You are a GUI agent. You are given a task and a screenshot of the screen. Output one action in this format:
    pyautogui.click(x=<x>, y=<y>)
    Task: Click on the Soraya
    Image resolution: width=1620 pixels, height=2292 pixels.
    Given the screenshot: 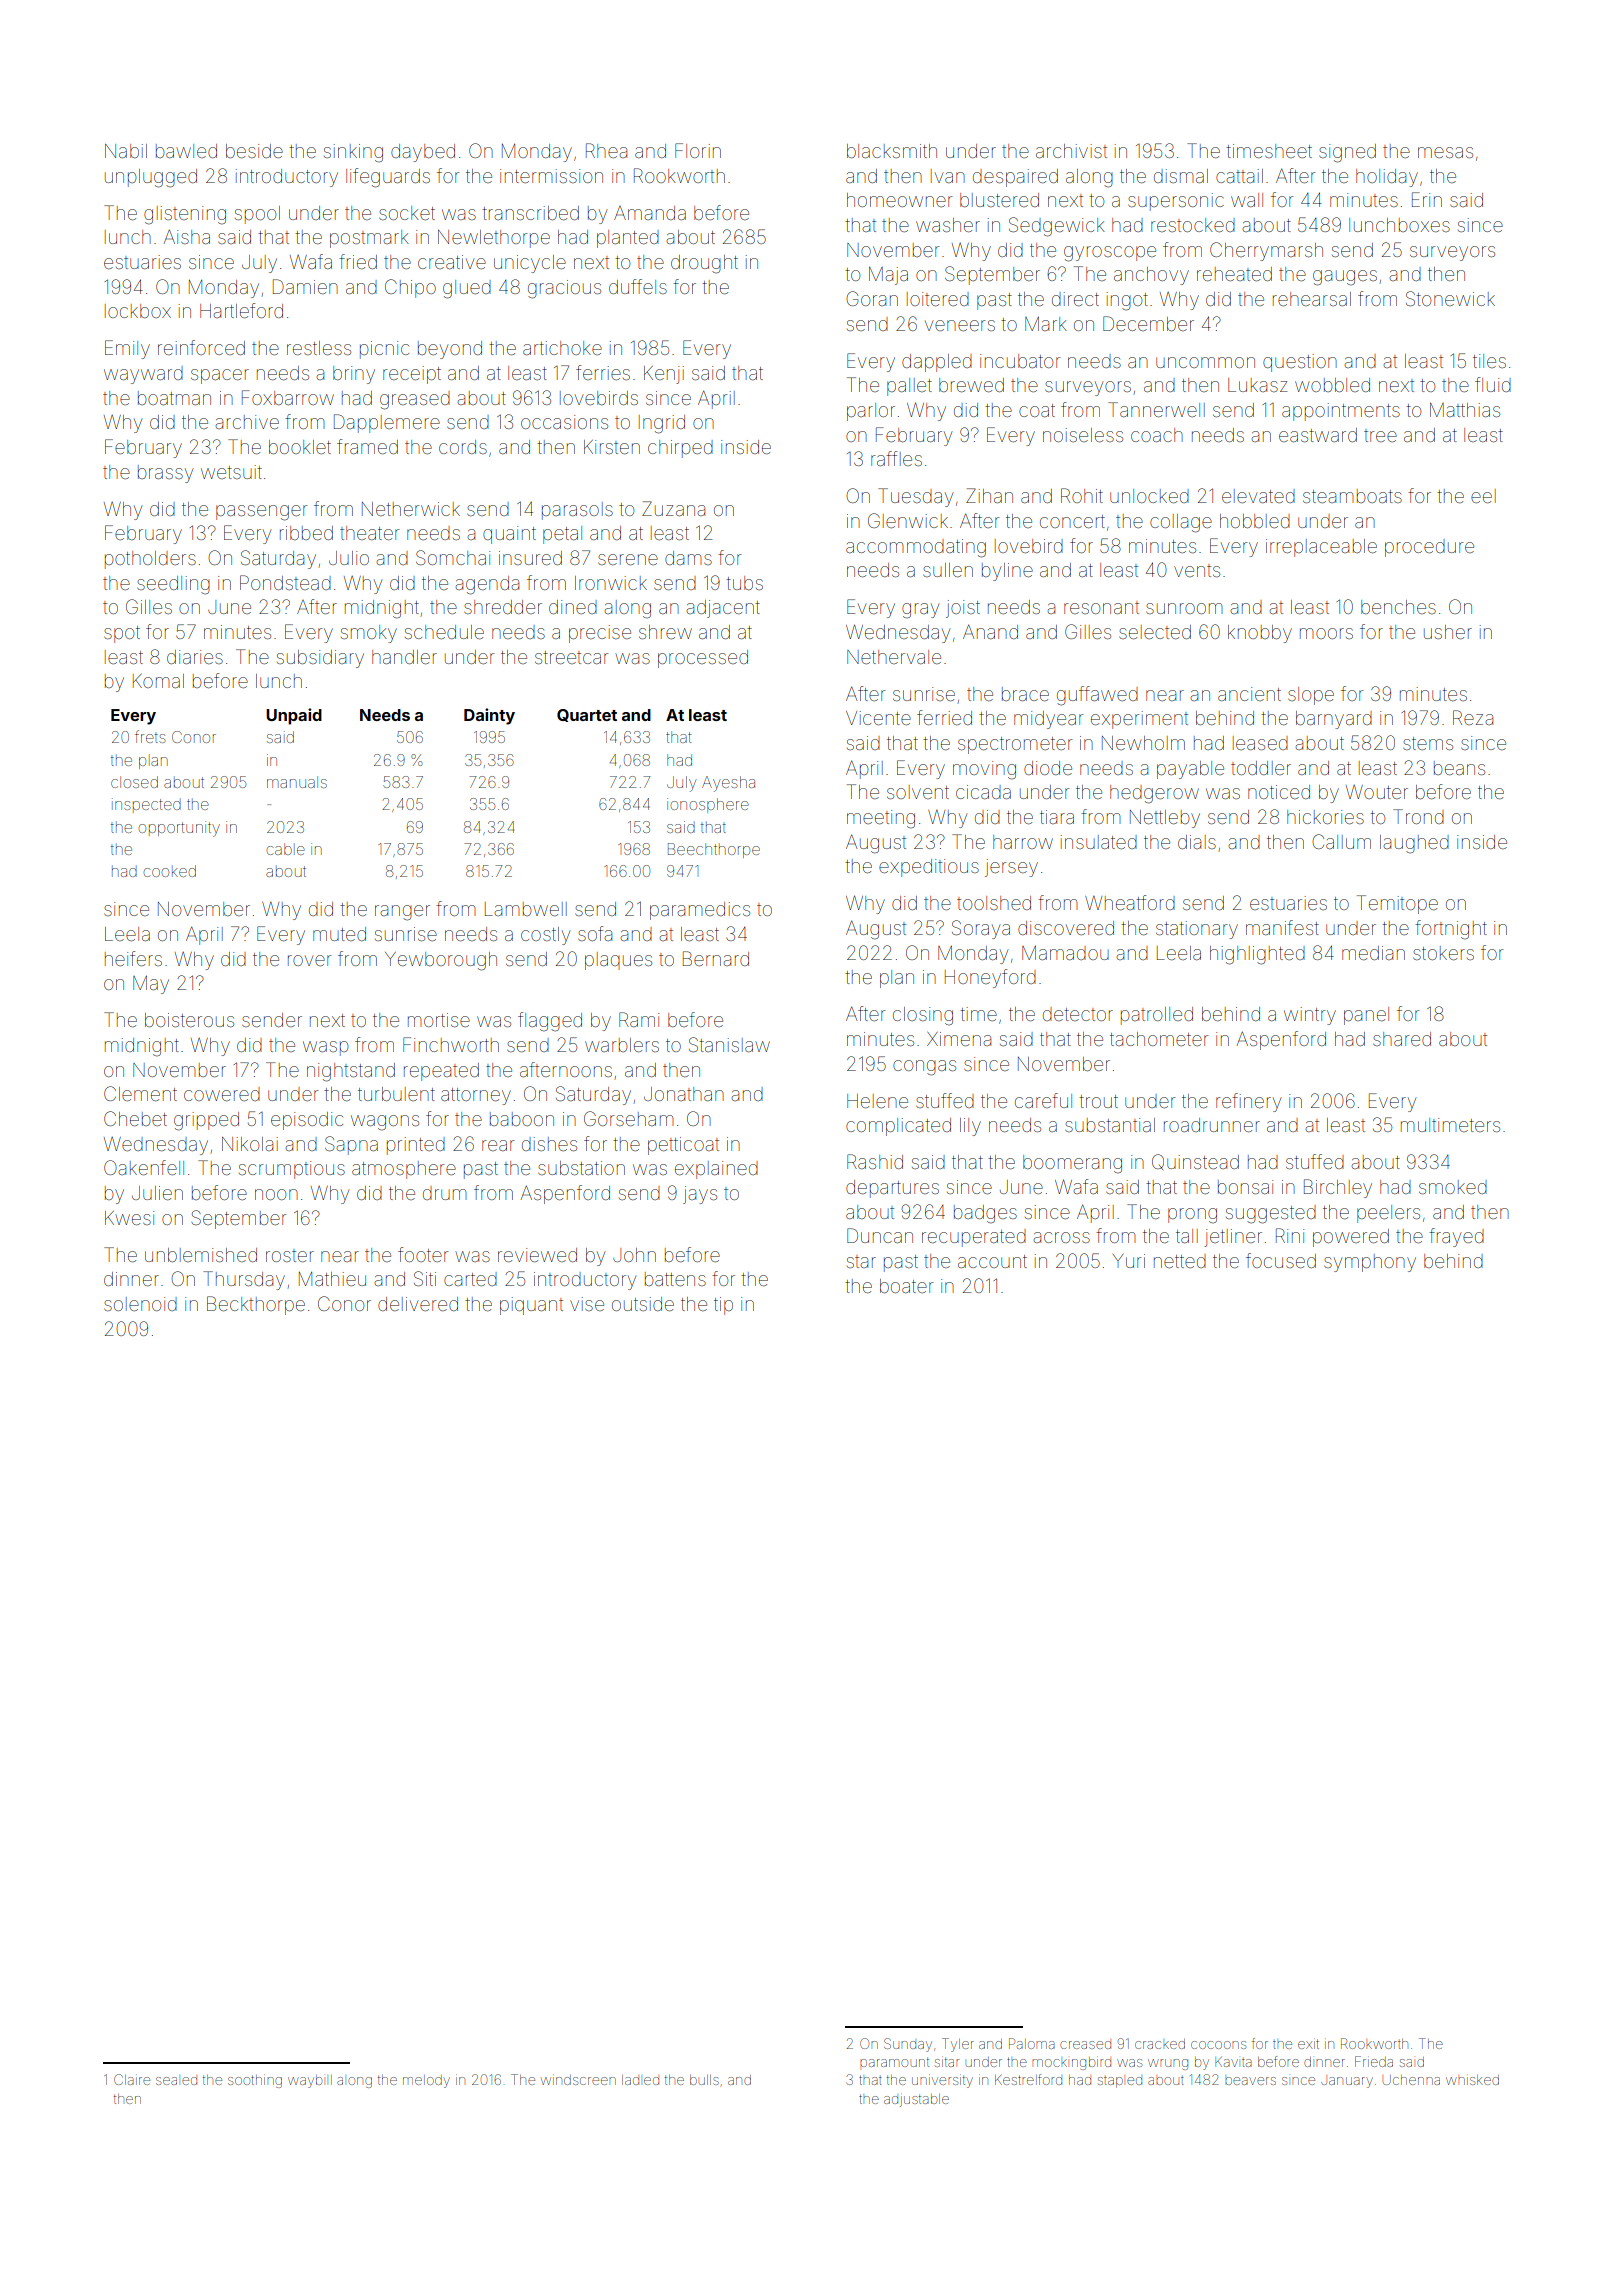 What is the action you would take?
    pyautogui.click(x=981, y=929)
